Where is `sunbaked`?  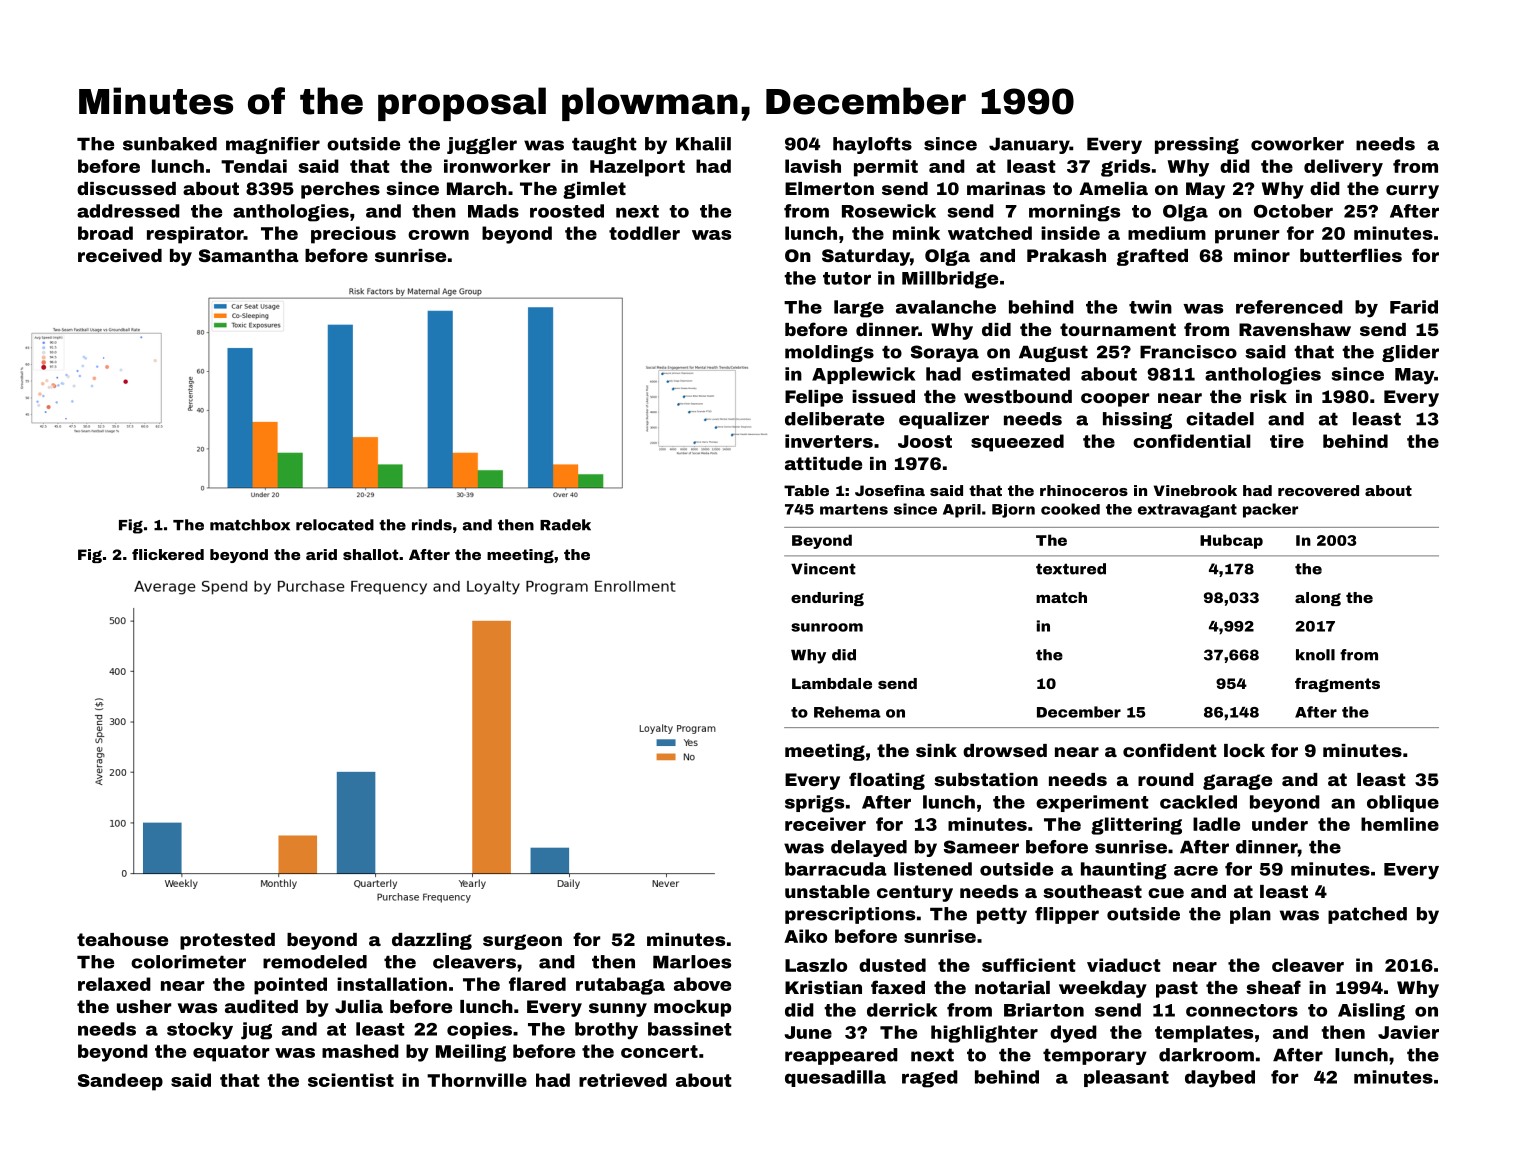
sunbaked is located at coordinates (170, 144).
